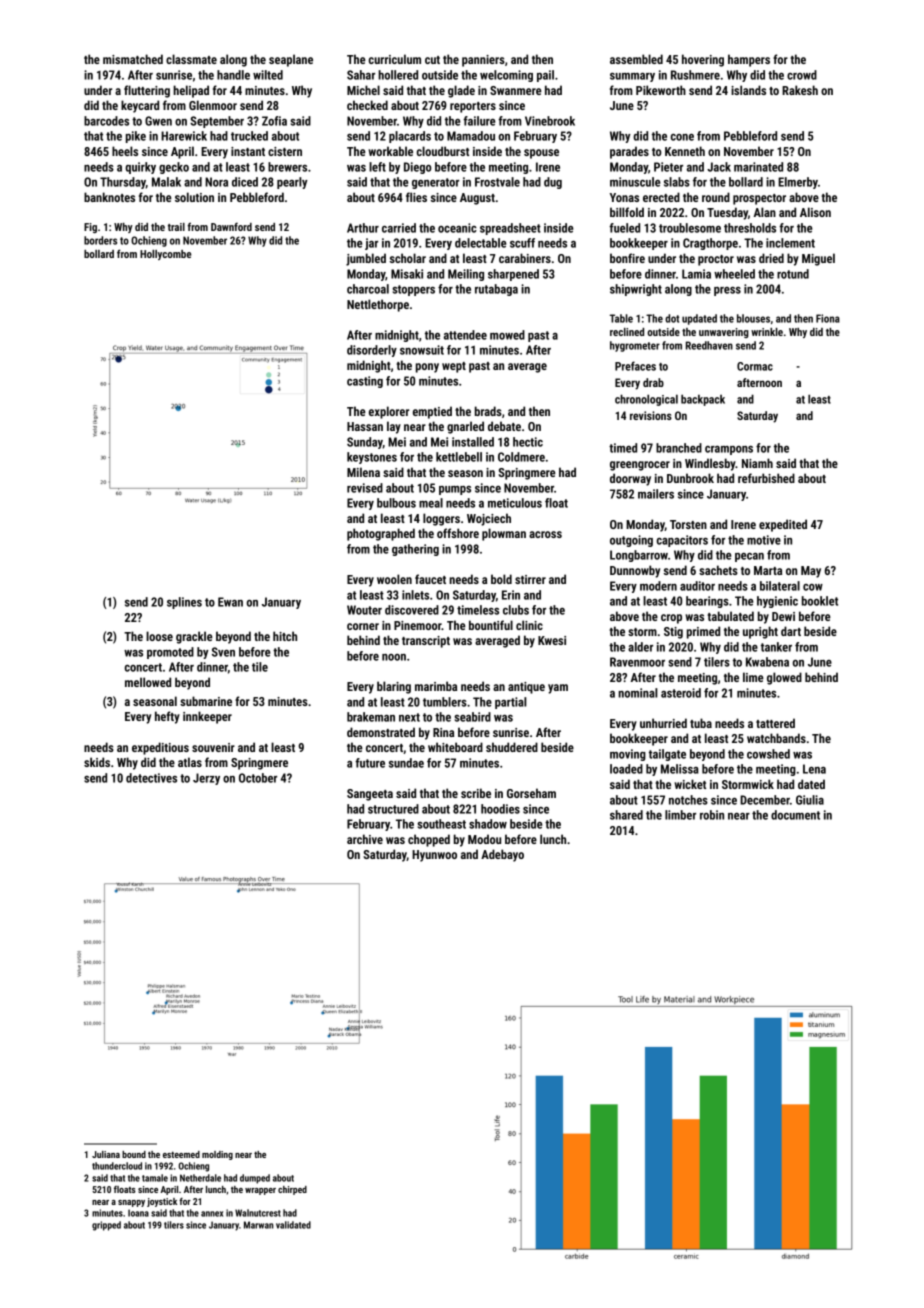 The width and height of the screenshot is (924, 1308). I want to click on classmate, so click(191, 59).
